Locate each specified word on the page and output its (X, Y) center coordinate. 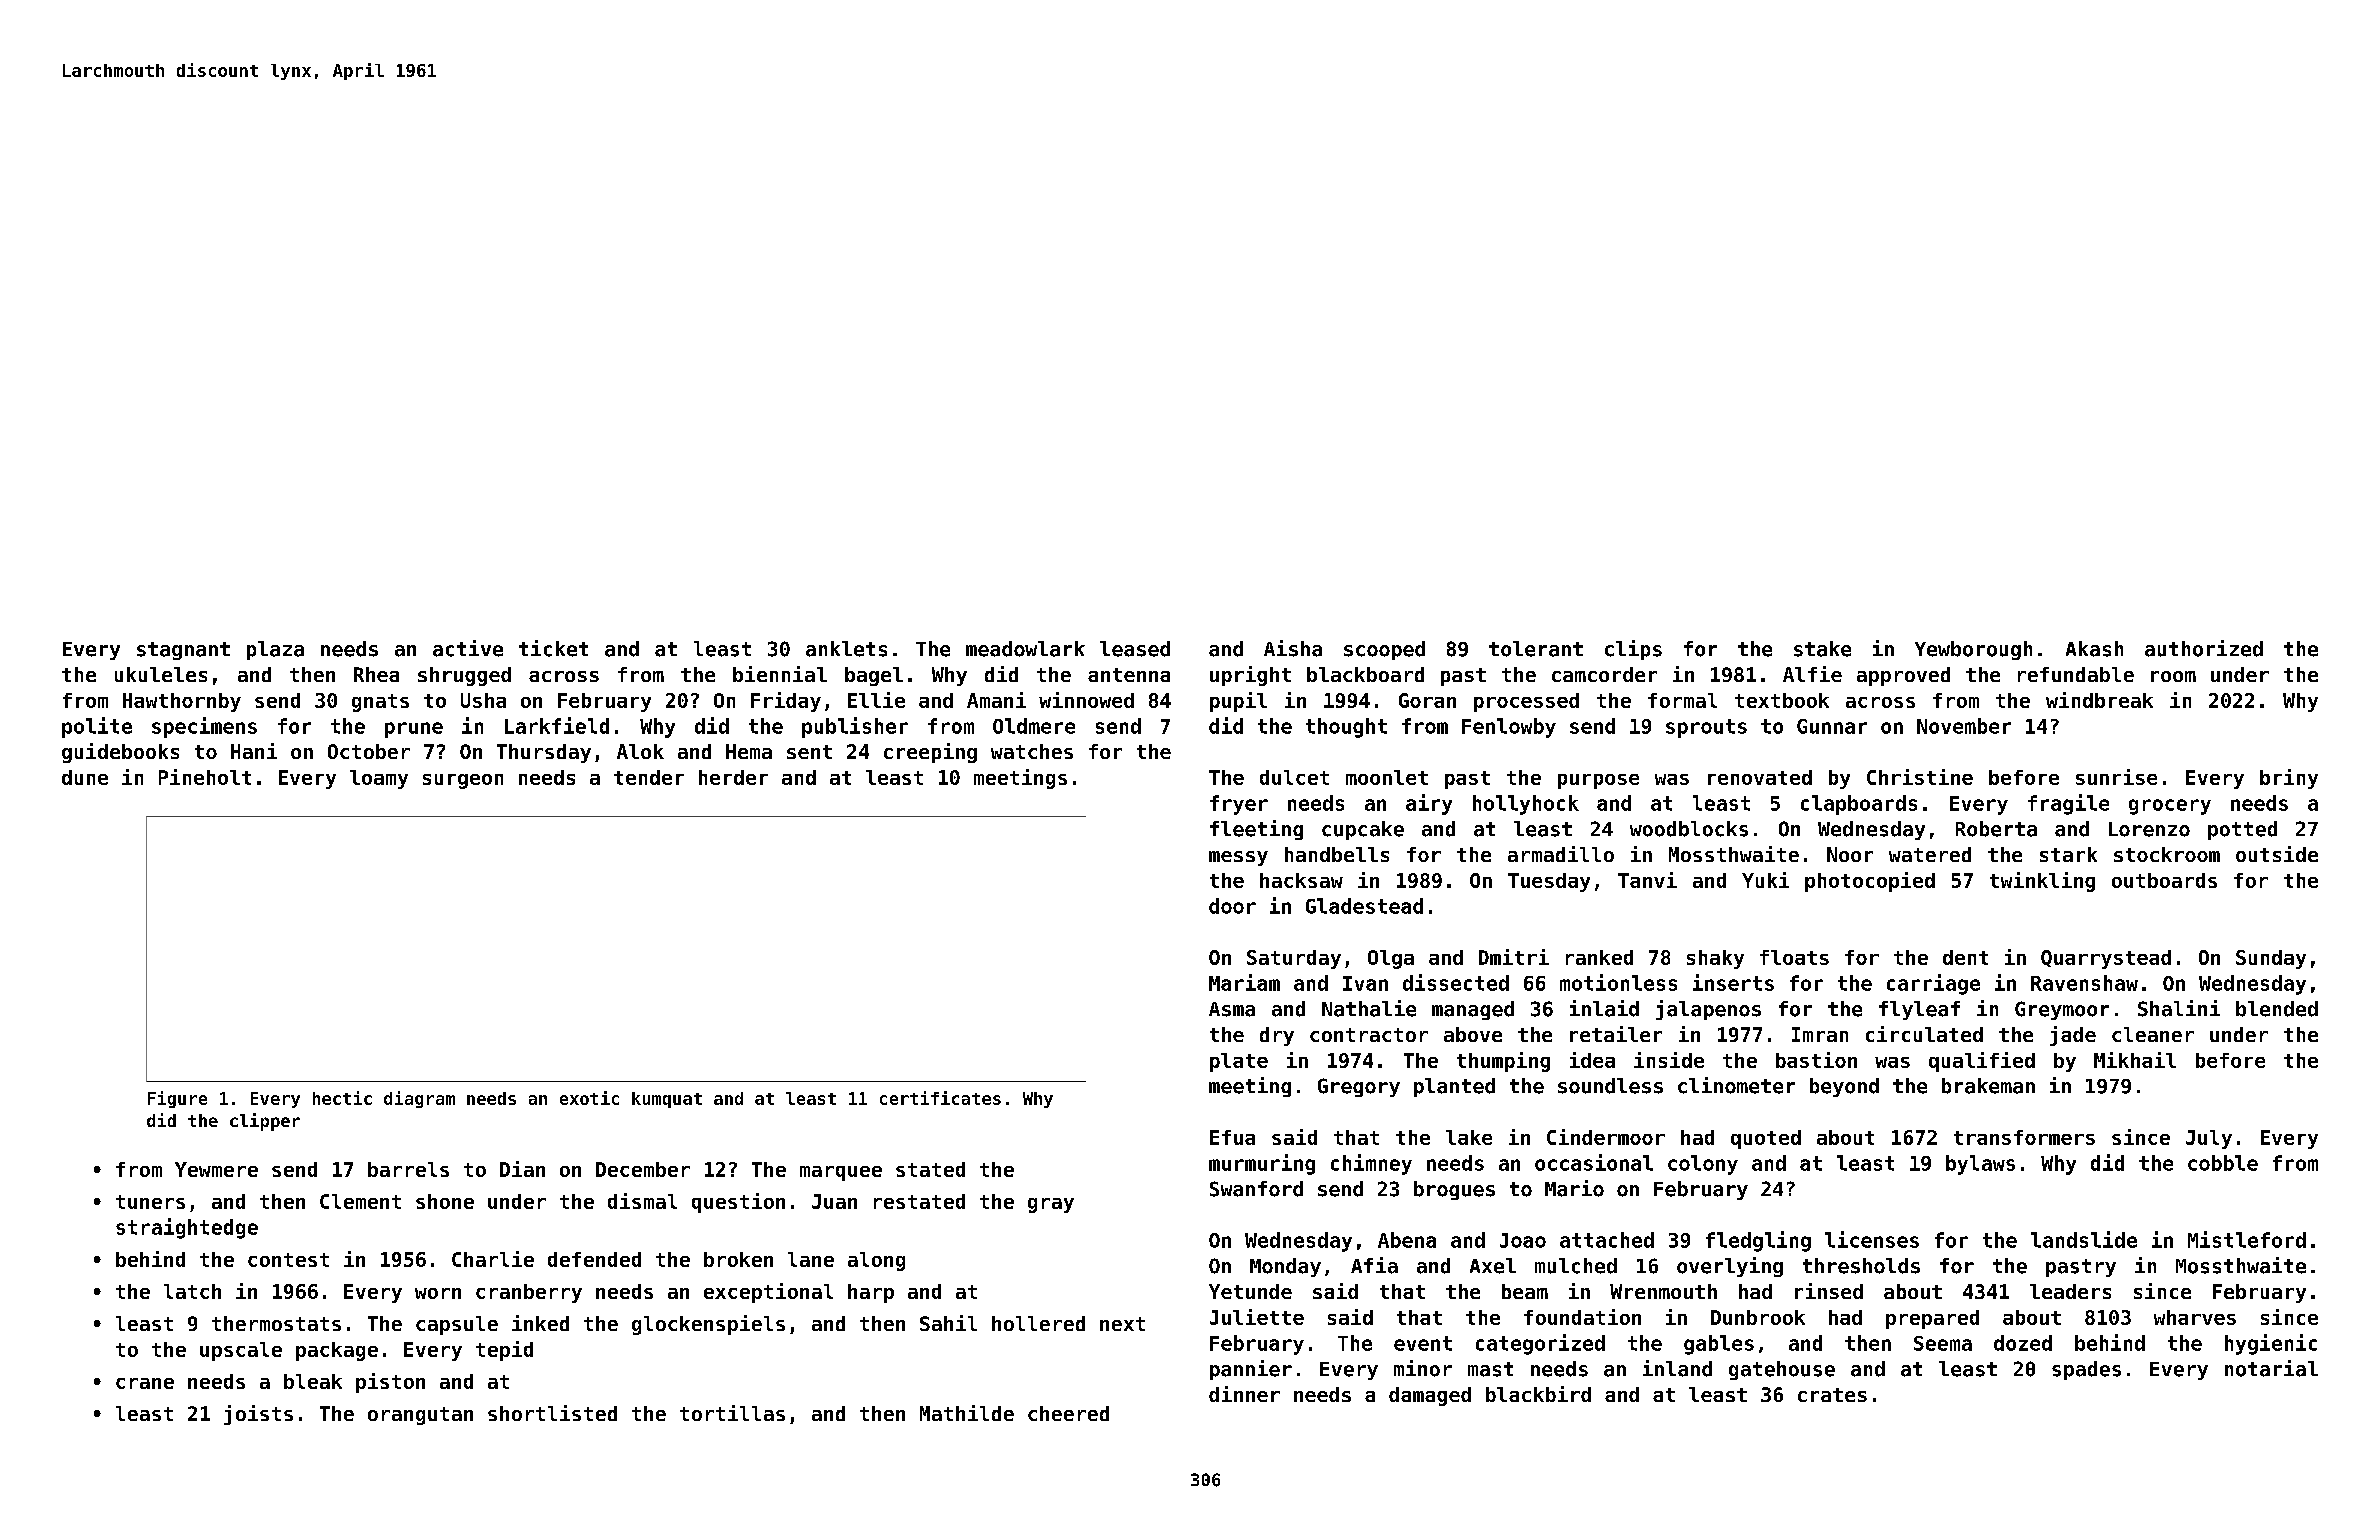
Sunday (2271, 959)
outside (2277, 854)
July (2209, 1139)
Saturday (1294, 959)
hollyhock (1526, 805)
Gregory (1359, 1087)
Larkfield (557, 725)
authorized (2204, 648)
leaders (2070, 1291)
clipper (265, 1122)
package (337, 1351)
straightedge (187, 1228)
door (1232, 906)
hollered (1038, 1323)
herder (733, 777)
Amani (996, 700)
